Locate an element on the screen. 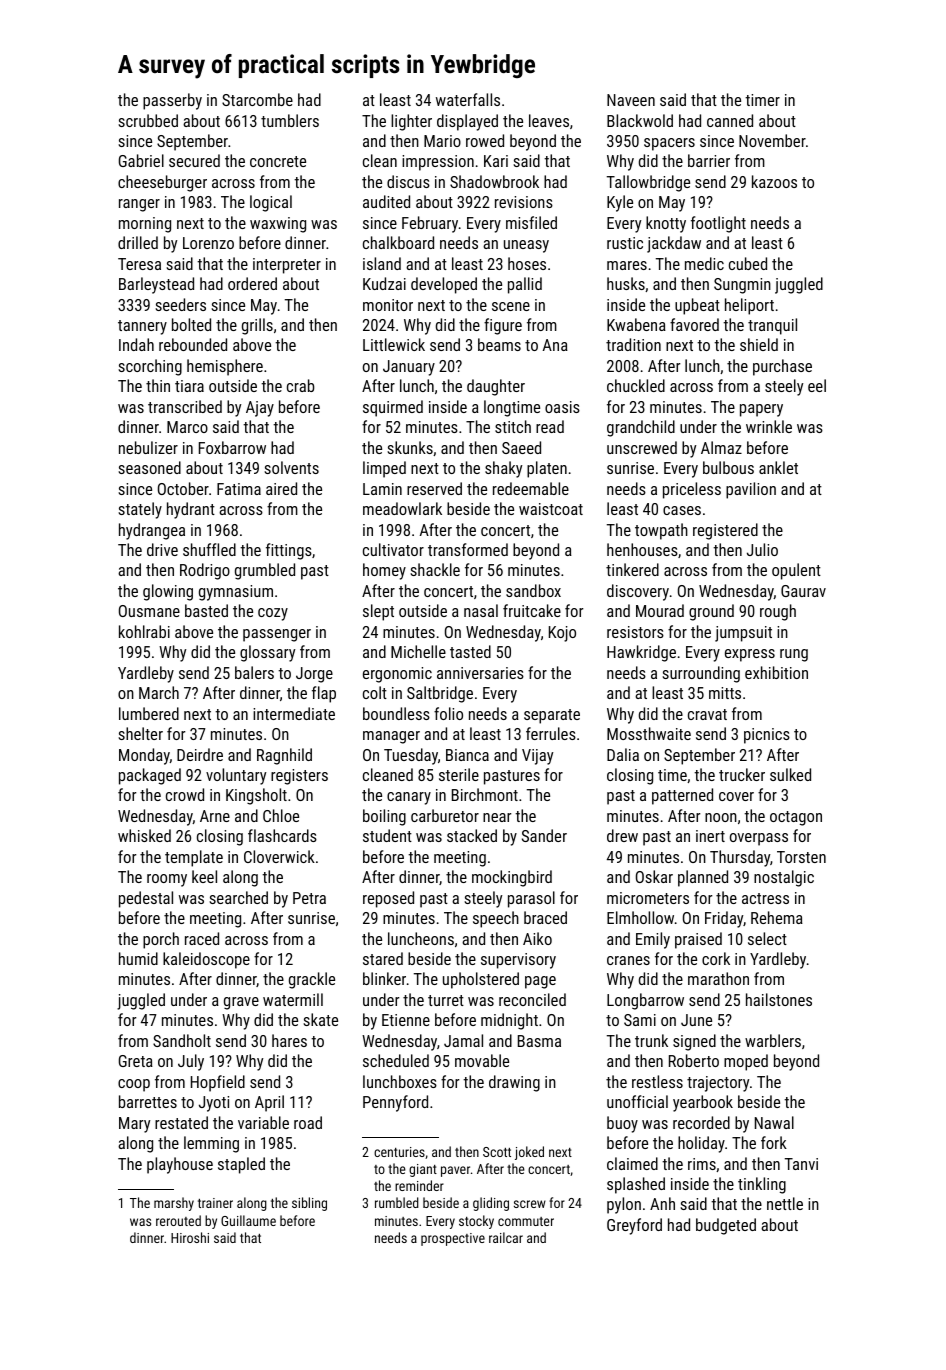 The image size is (946, 1370). bulbous is located at coordinates (728, 467).
